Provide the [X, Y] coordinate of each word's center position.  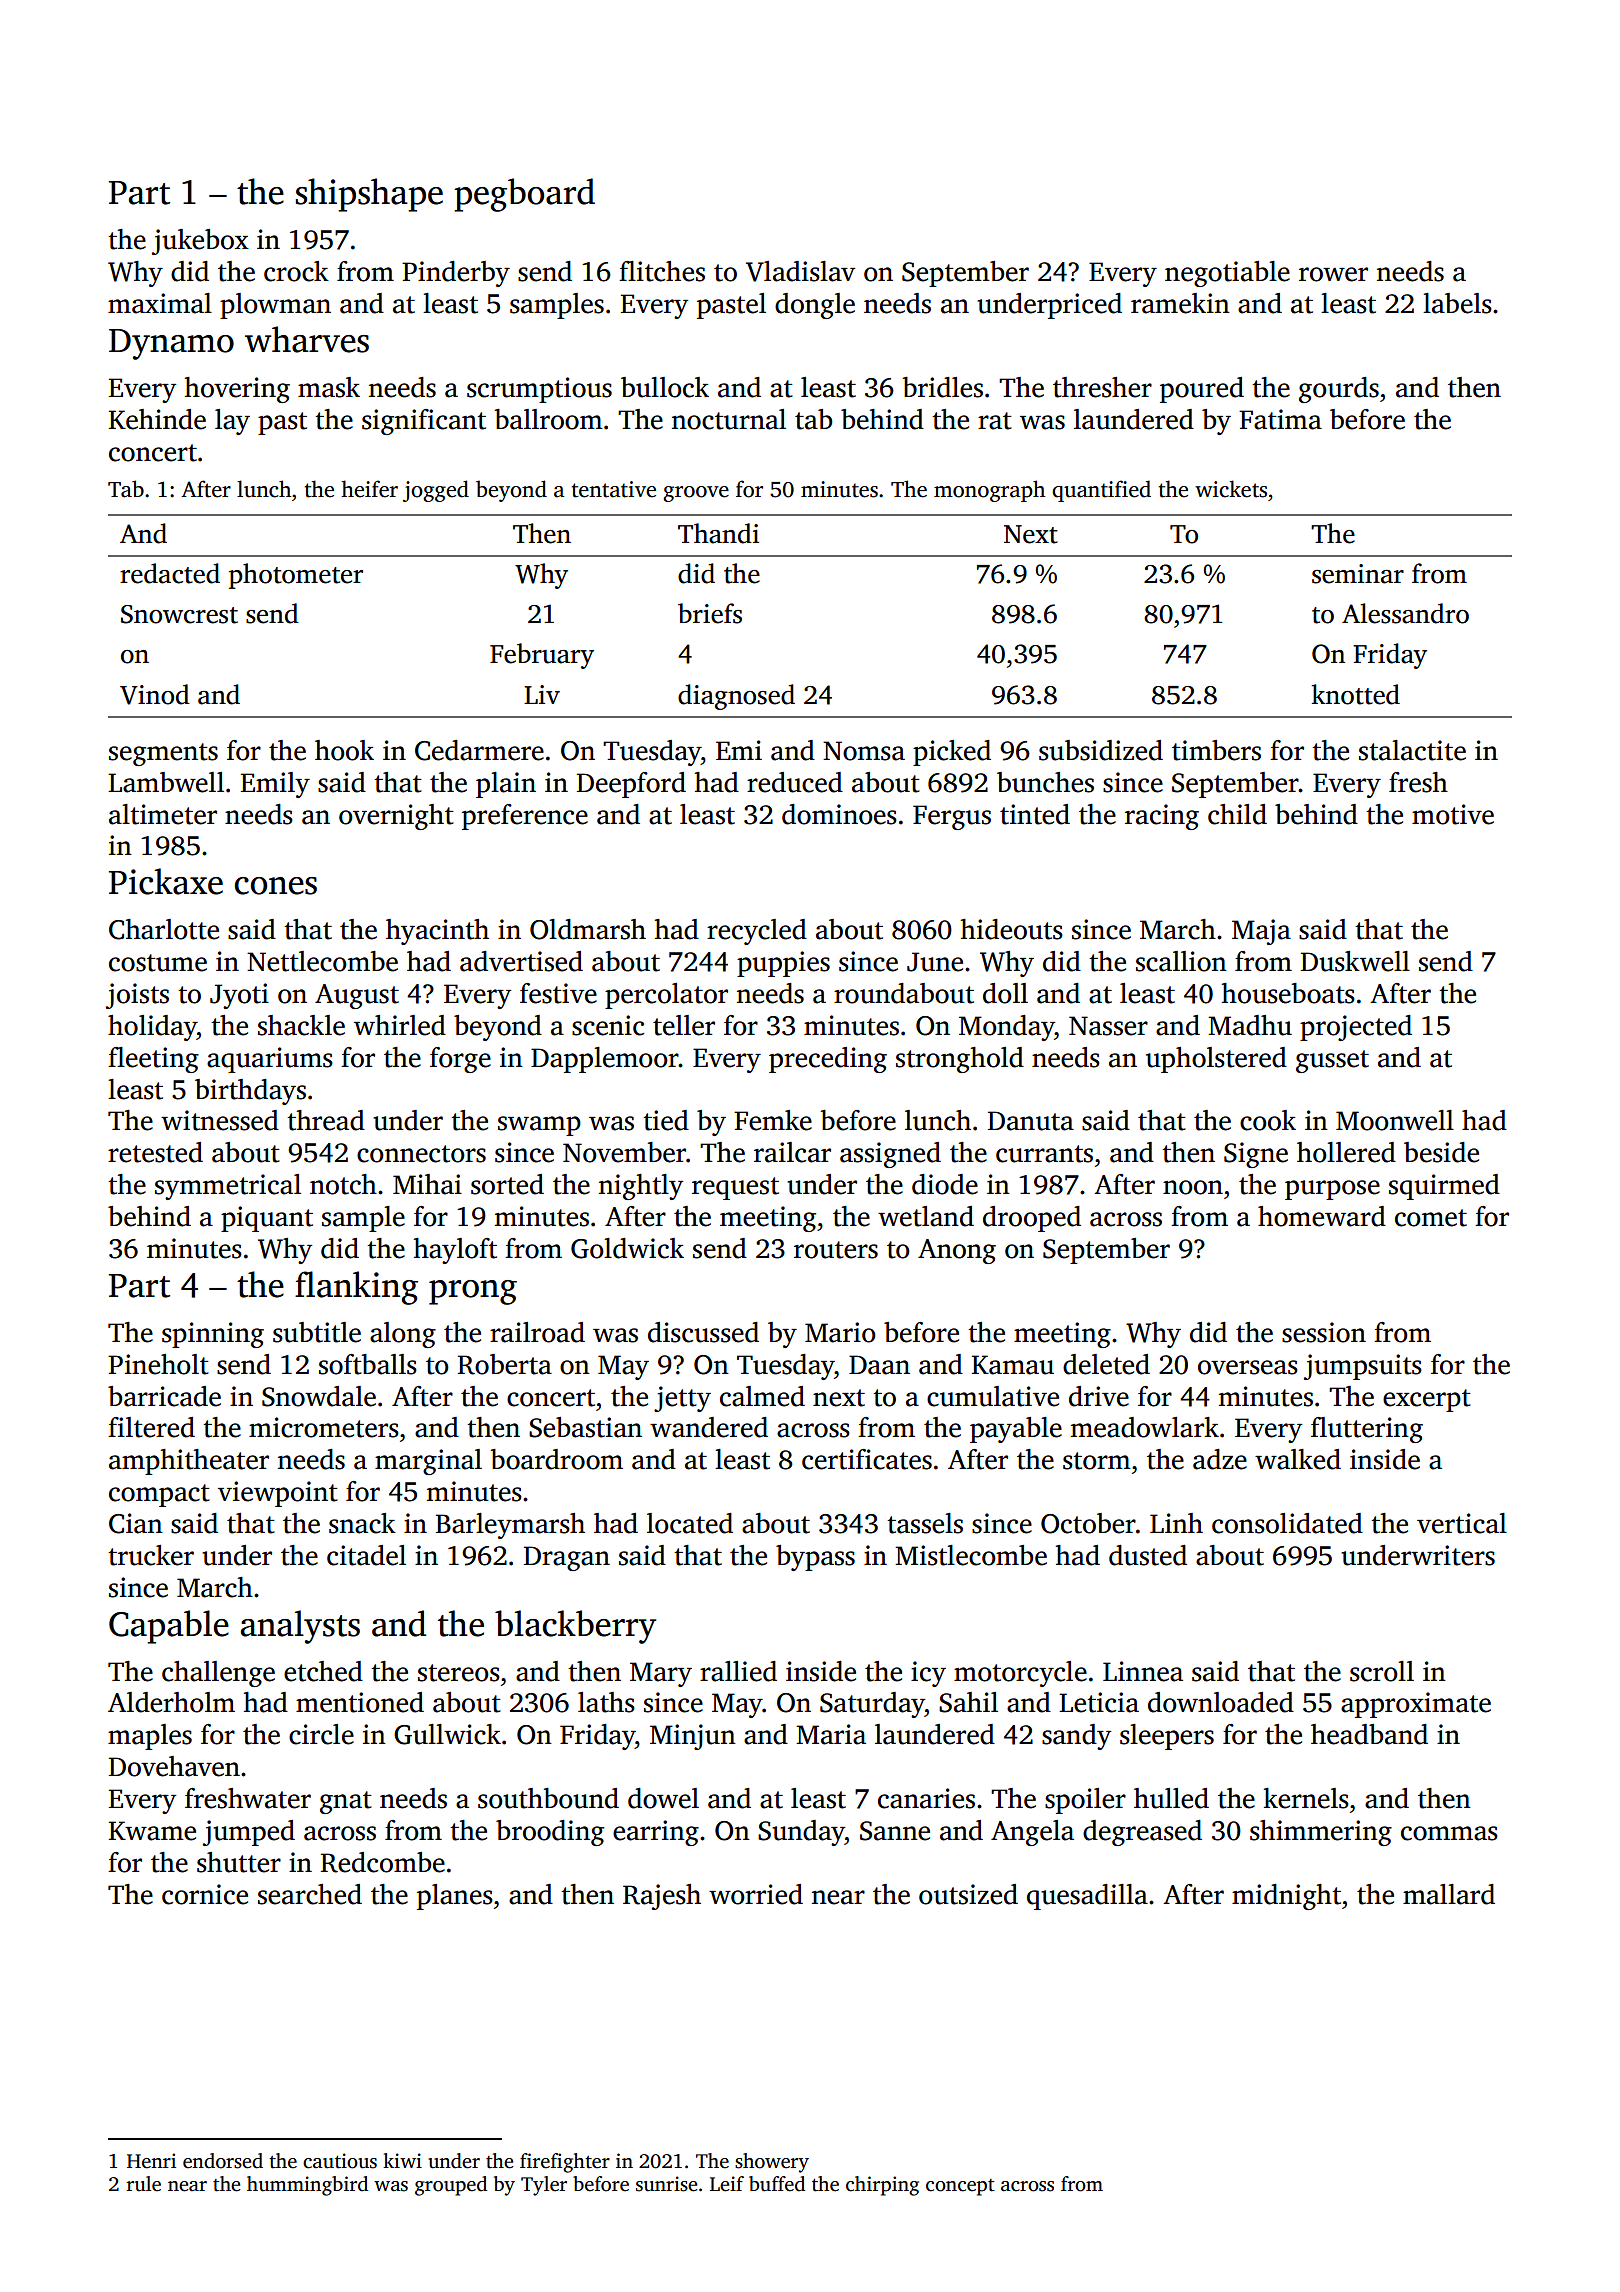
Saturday [872, 1705]
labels [1457, 303]
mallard [1449, 1894]
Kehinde [157, 419]
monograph [989, 491]
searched [310, 1894]
